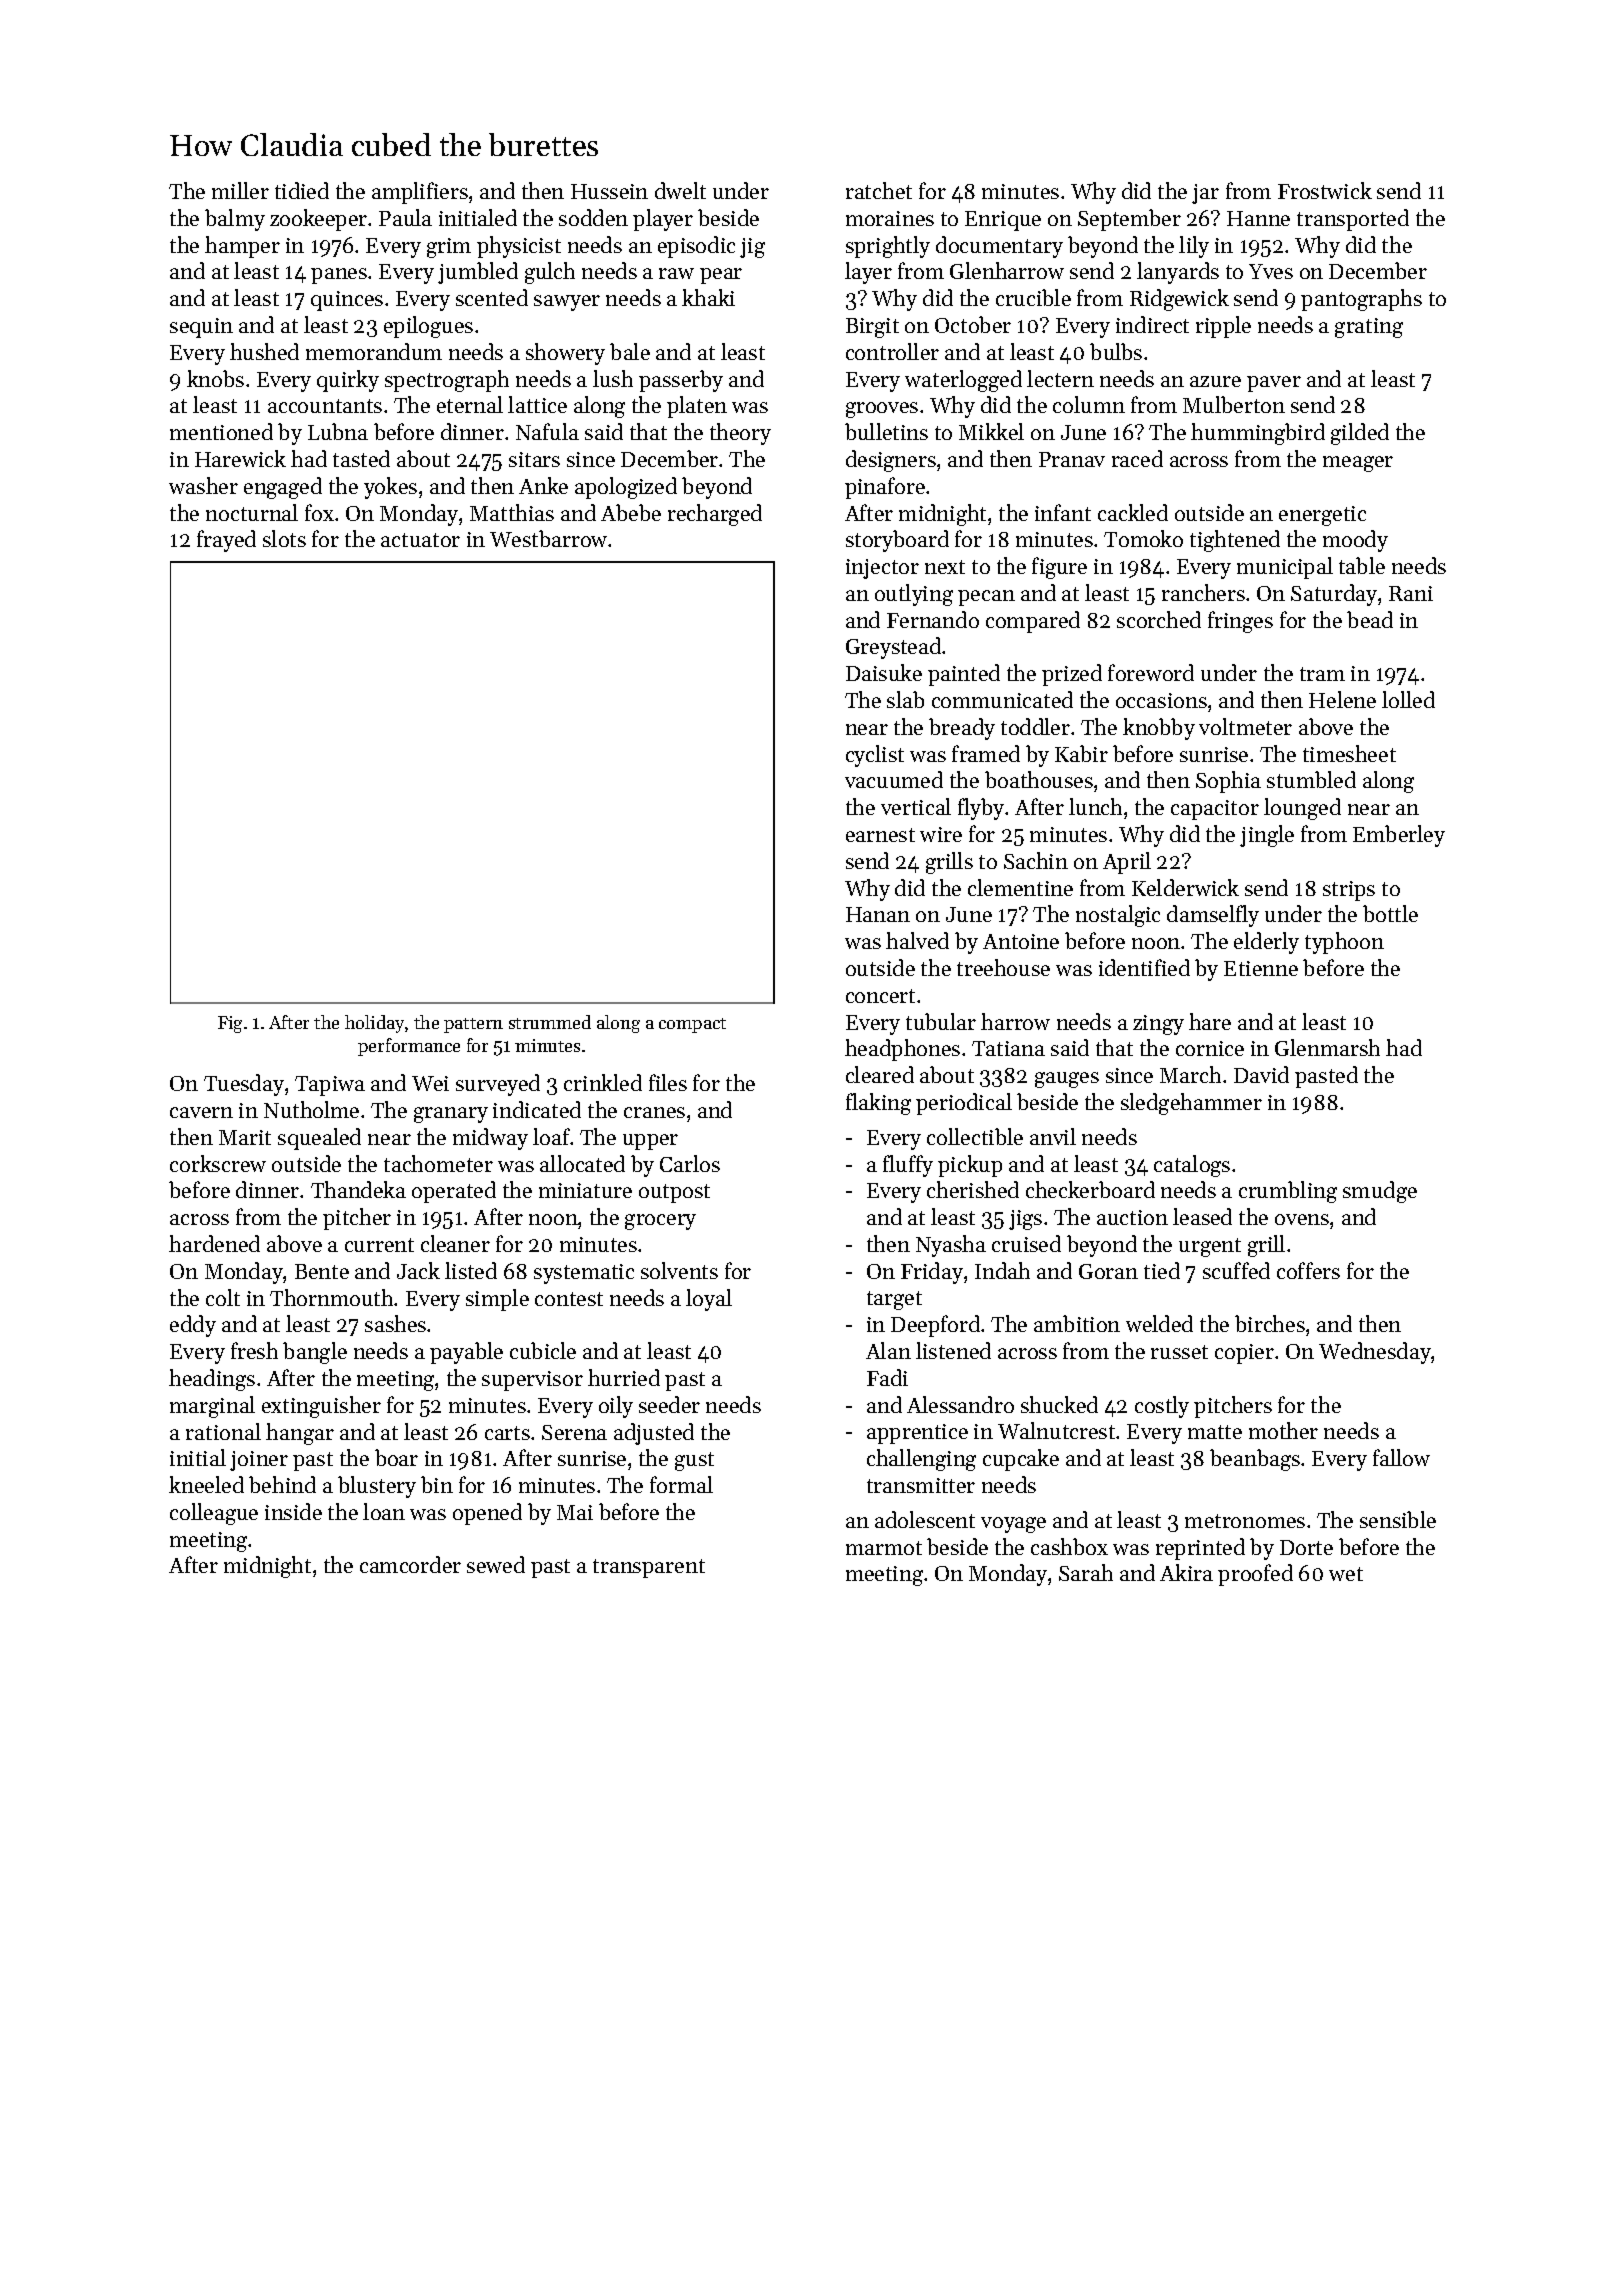 This image has height=2292, width=1620. What do you see at coordinates (986, 753) in the image?
I see `framed` at bounding box center [986, 753].
